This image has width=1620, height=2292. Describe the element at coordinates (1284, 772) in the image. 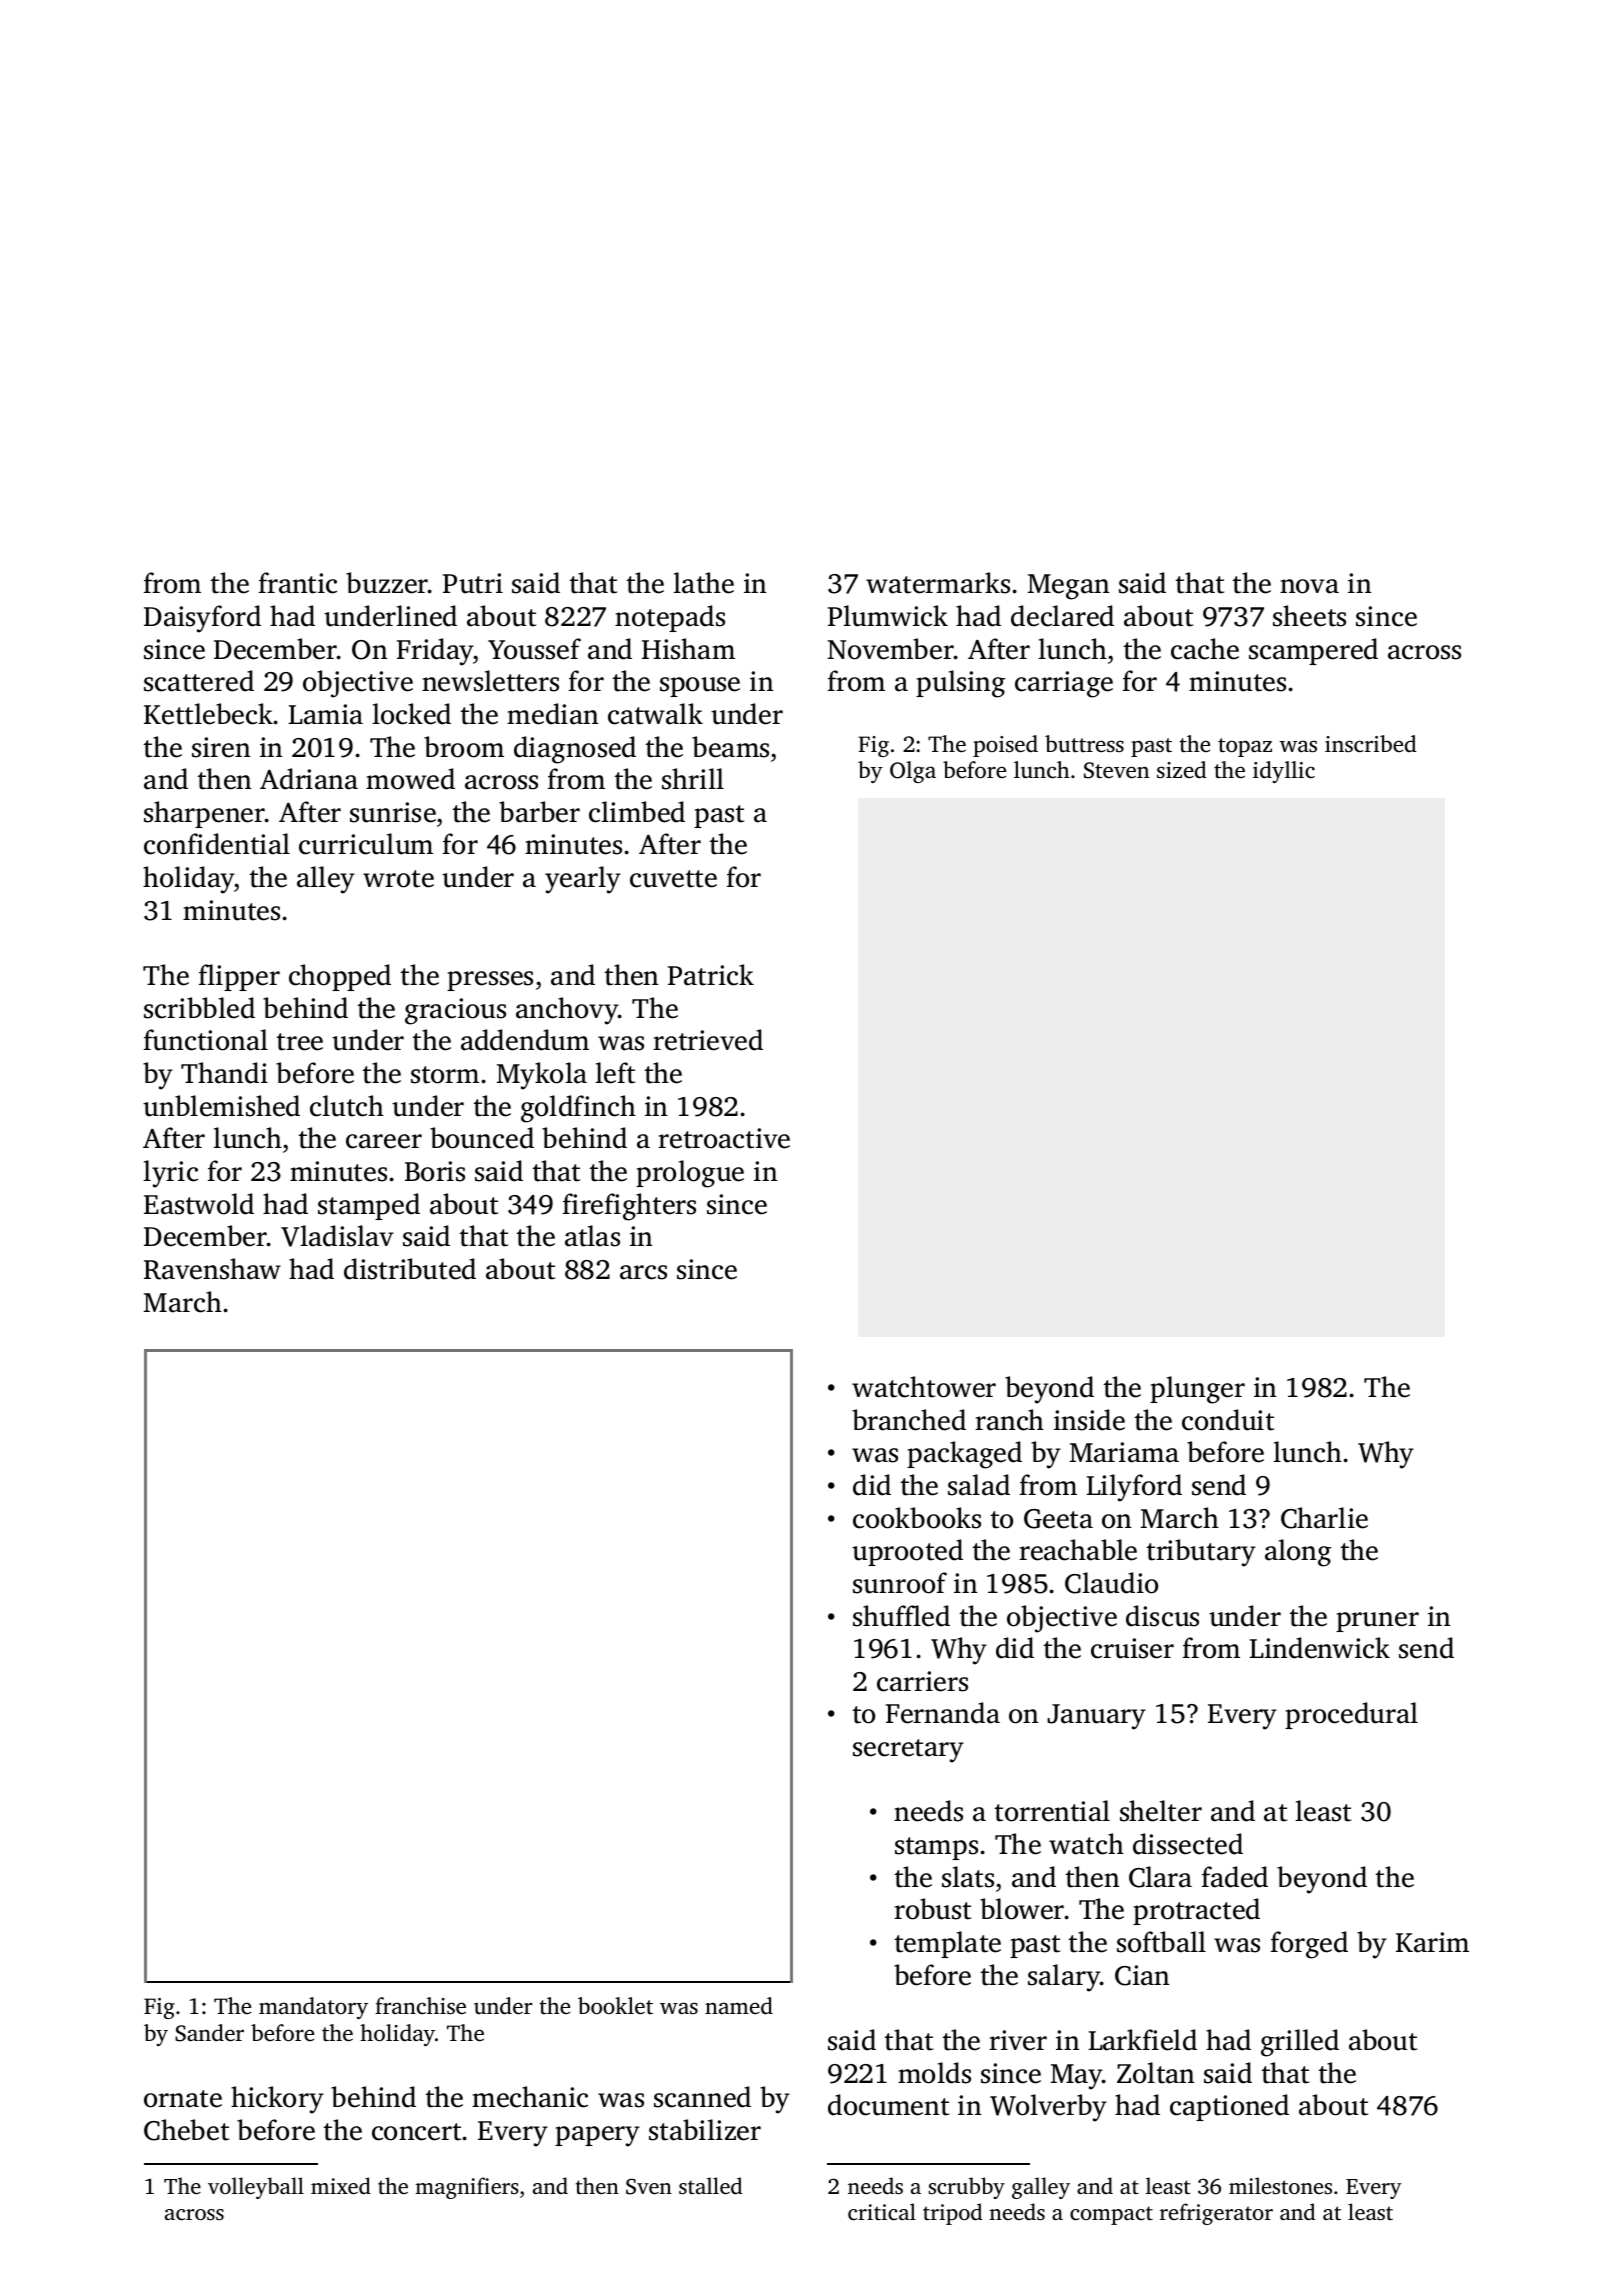

I see `idyllic` at that location.
